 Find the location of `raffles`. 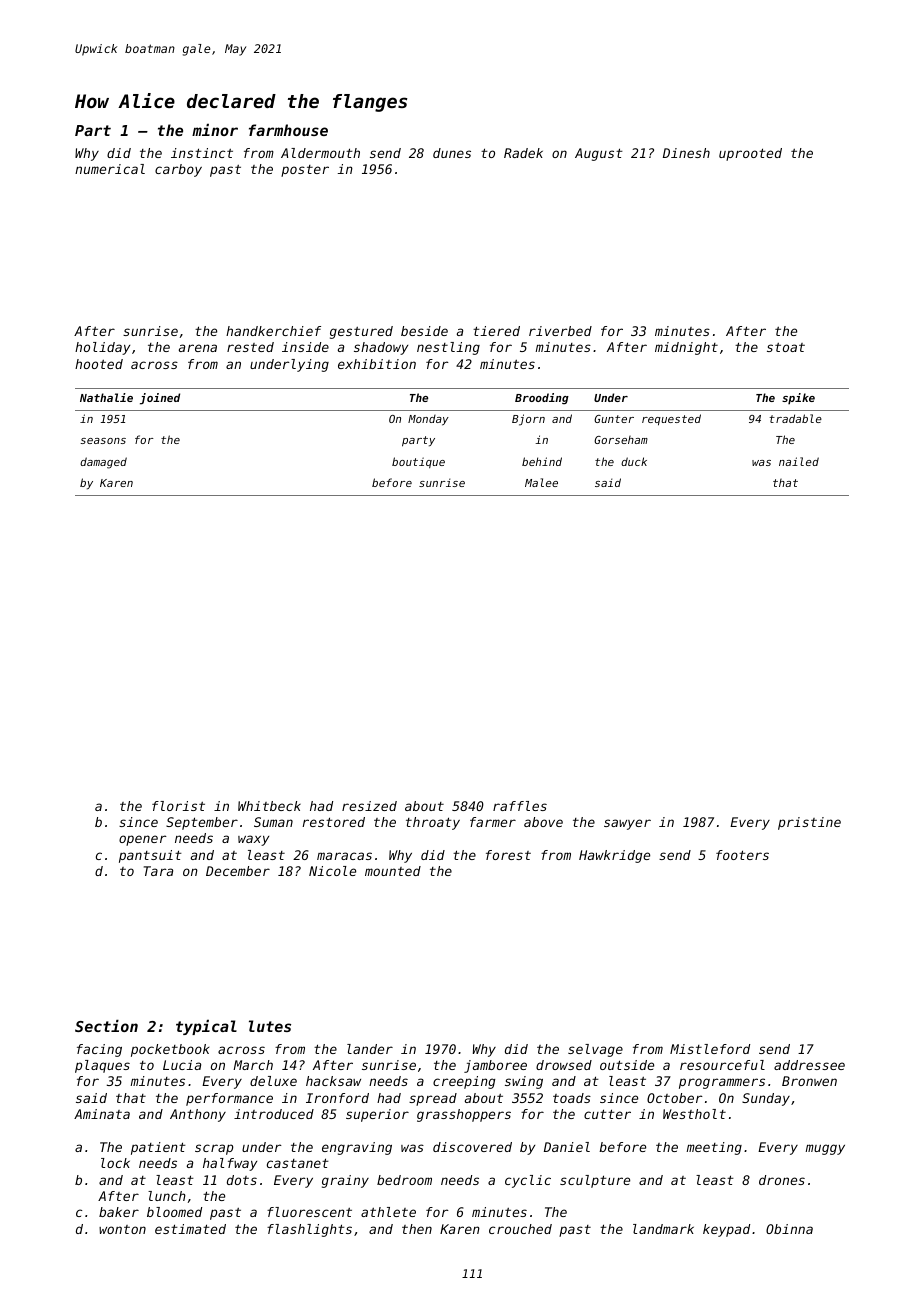

raffles is located at coordinates (520, 806).
